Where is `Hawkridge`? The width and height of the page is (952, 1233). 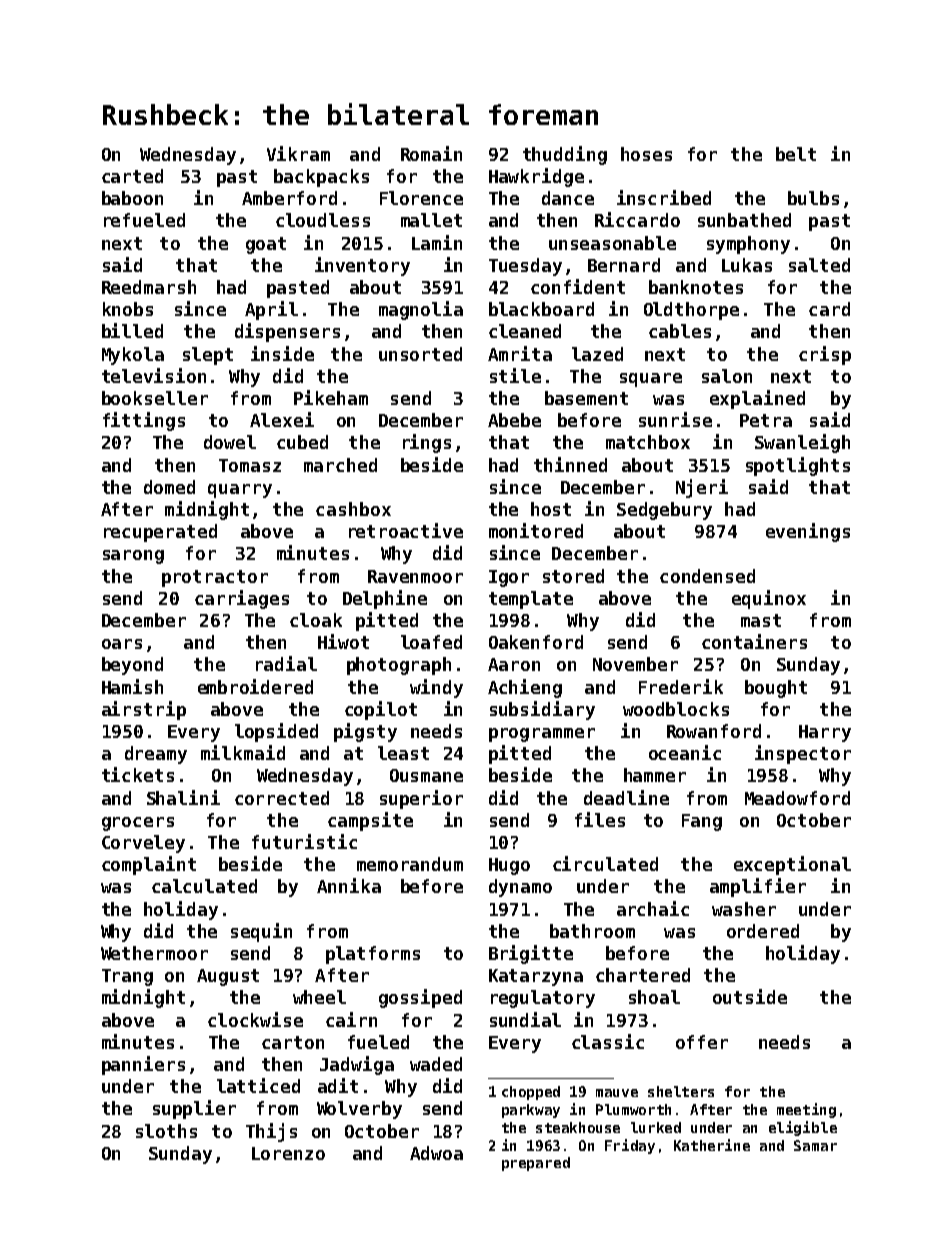
Hawkridge is located at coordinates (536, 177).
